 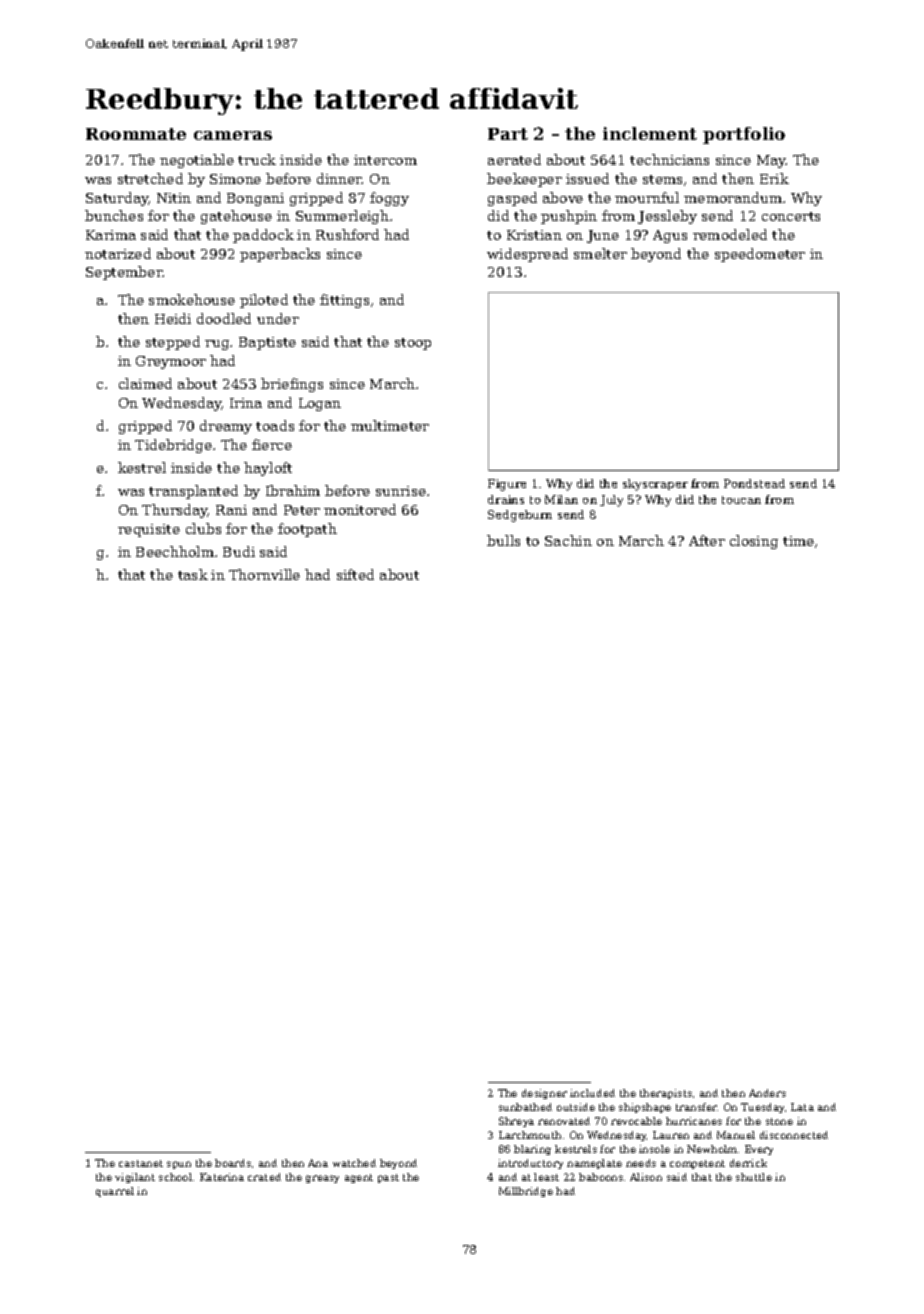 What do you see at coordinates (264, 1177) in the screenshot?
I see `crated` at bounding box center [264, 1177].
